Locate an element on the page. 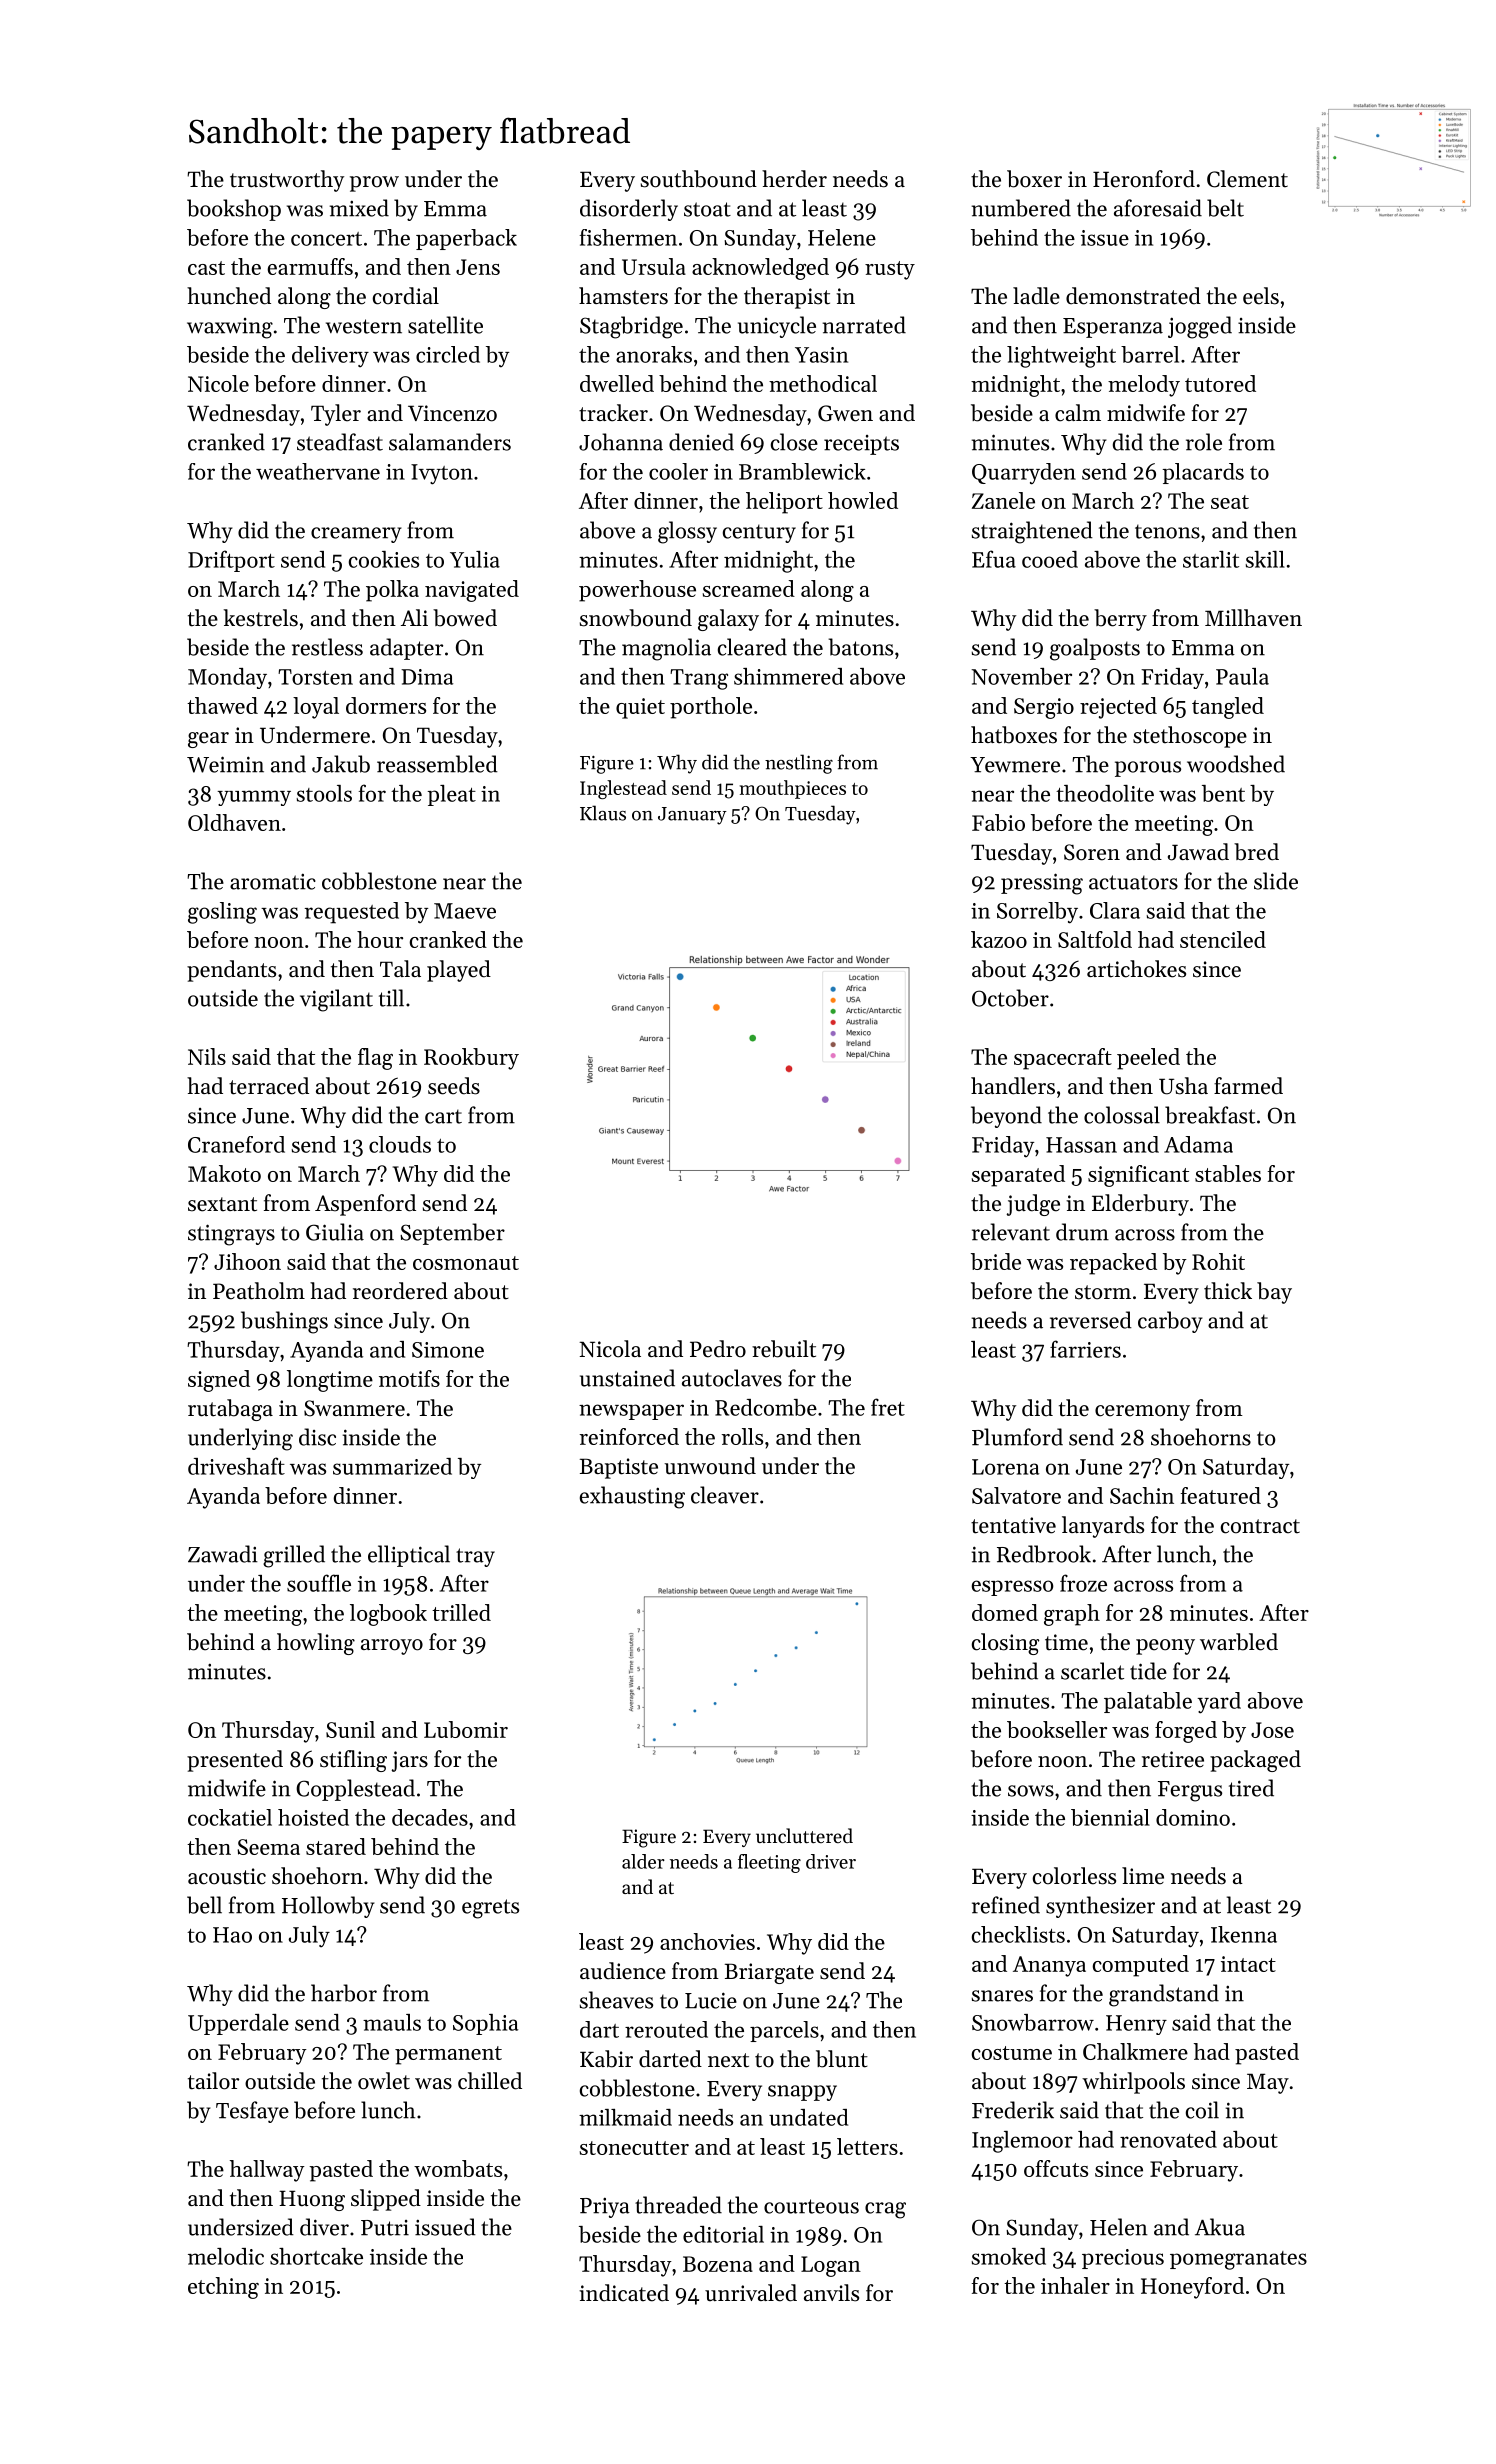  unwound is located at coordinates (710, 1466).
